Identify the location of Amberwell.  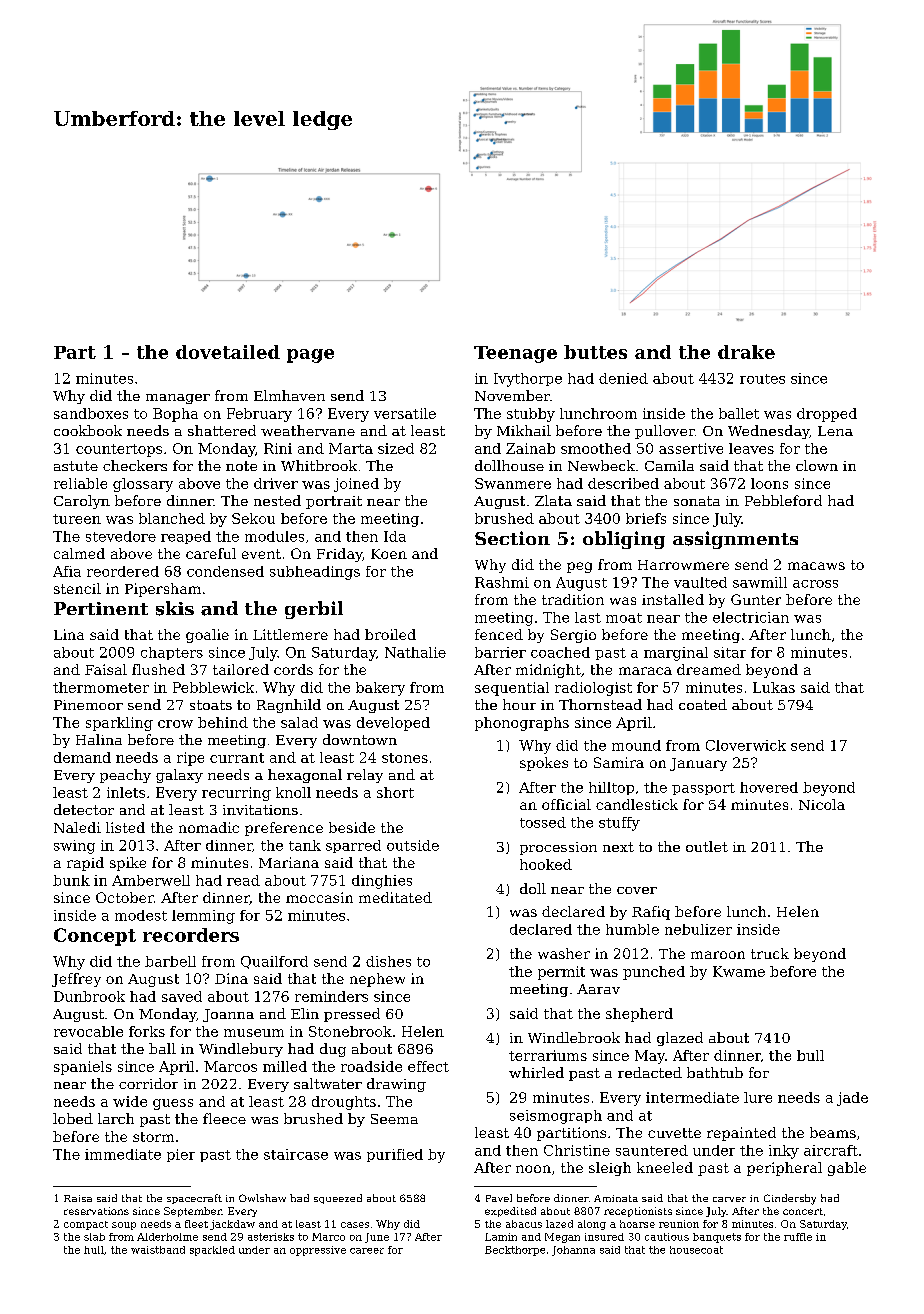
(151, 880).
